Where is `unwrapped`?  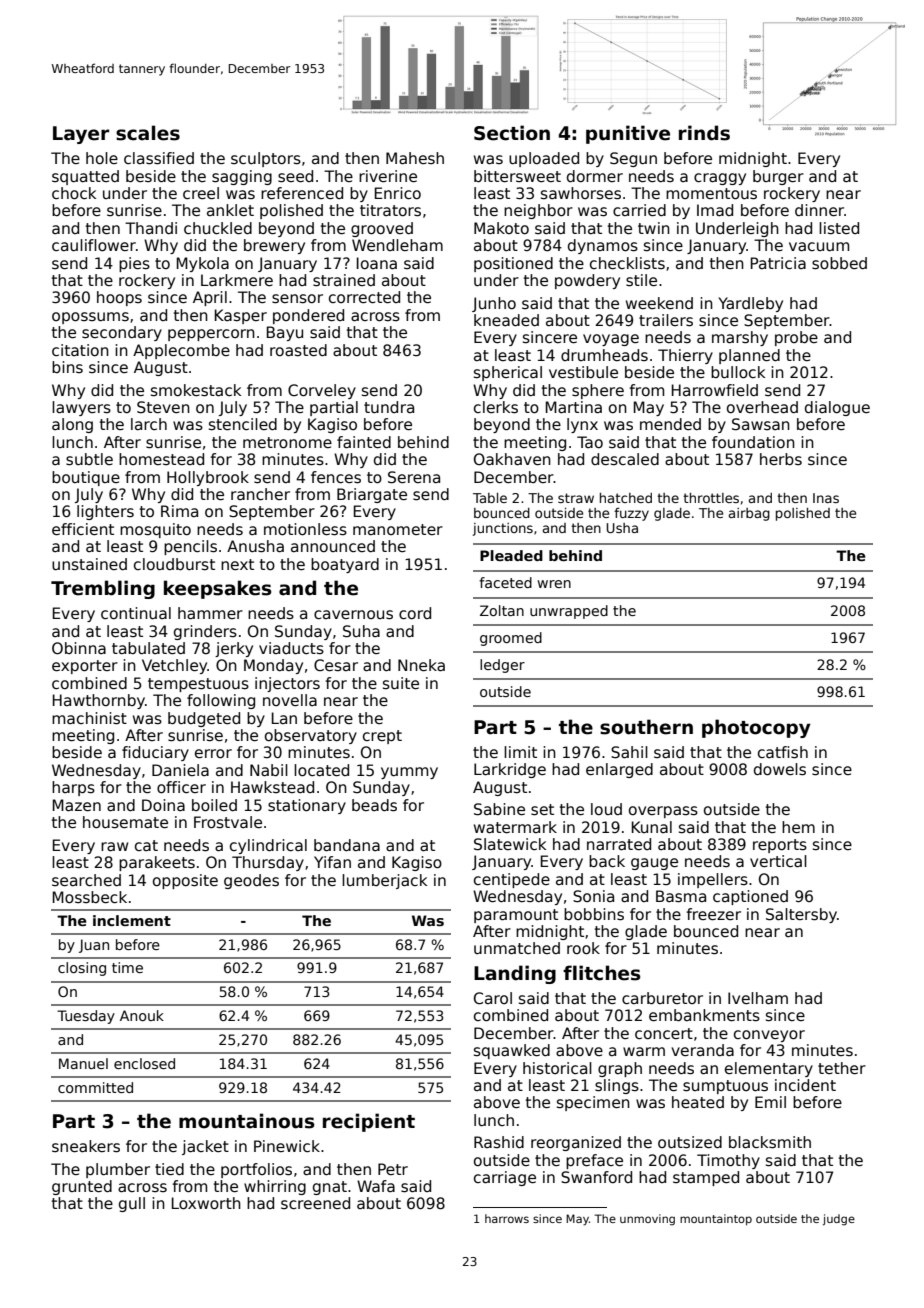
unwrapped is located at coordinates (569, 612).
